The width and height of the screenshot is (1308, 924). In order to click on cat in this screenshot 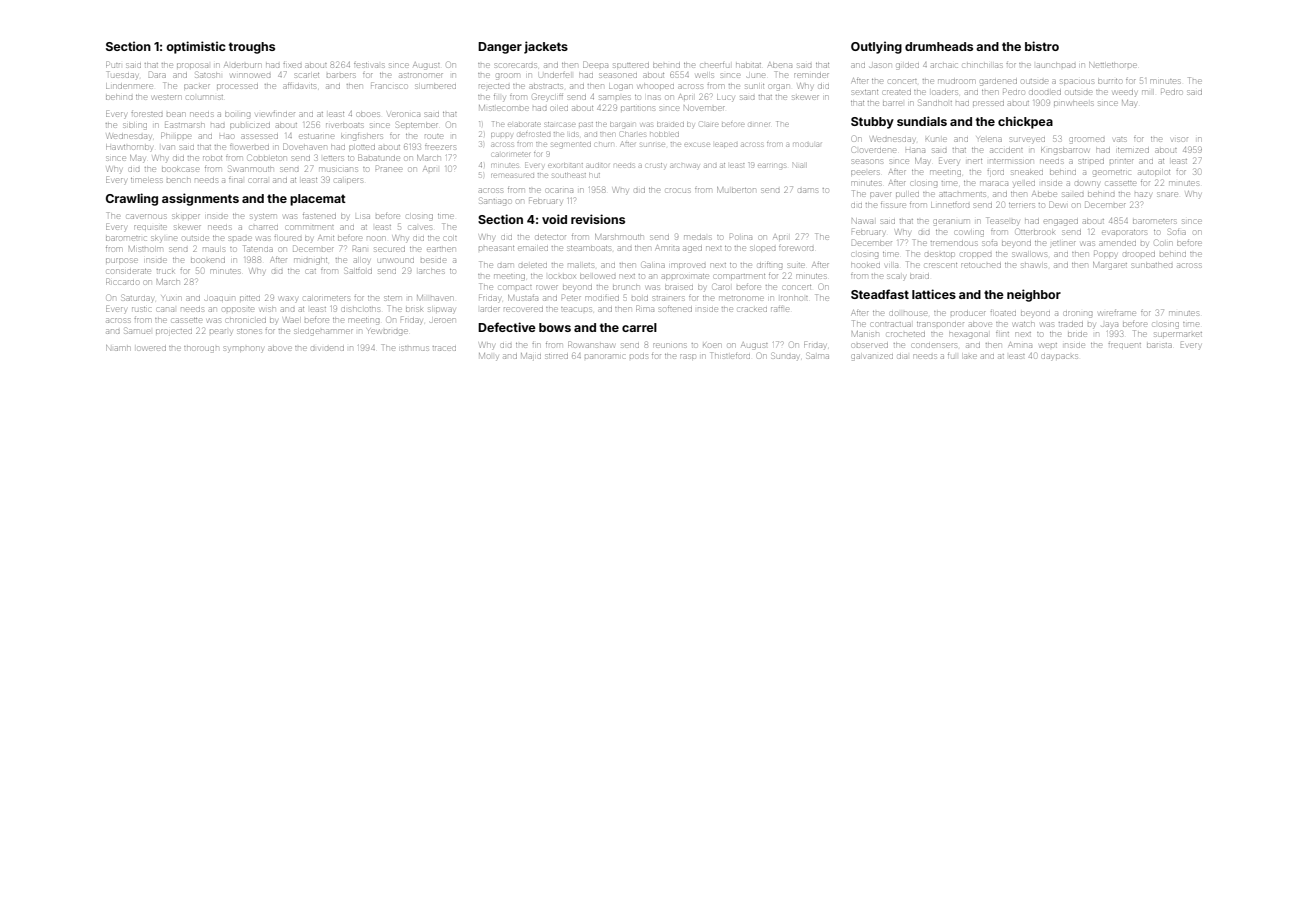, I will do `click(311, 271)`.
